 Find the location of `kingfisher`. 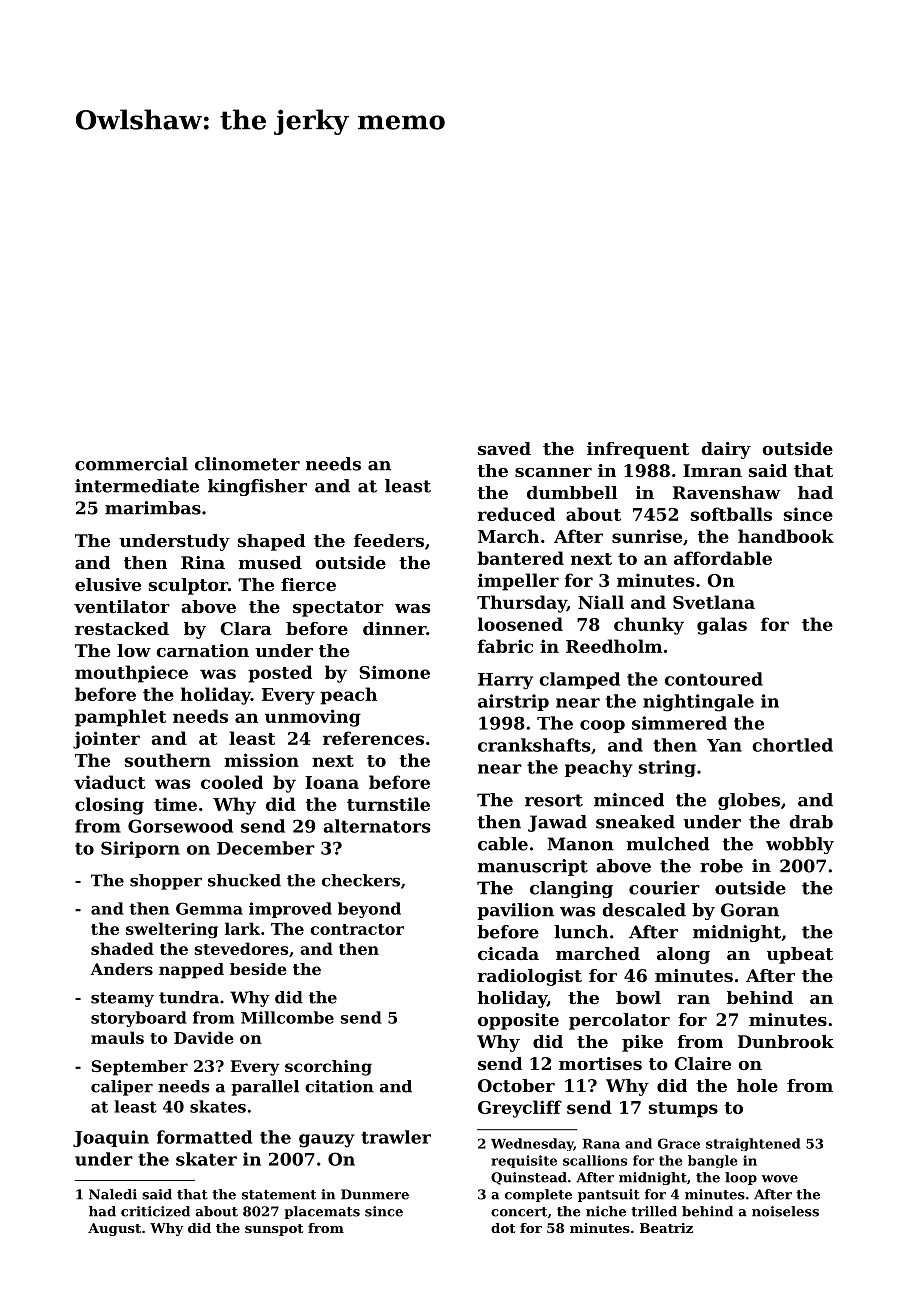

kingfisher is located at coordinates (257, 487).
